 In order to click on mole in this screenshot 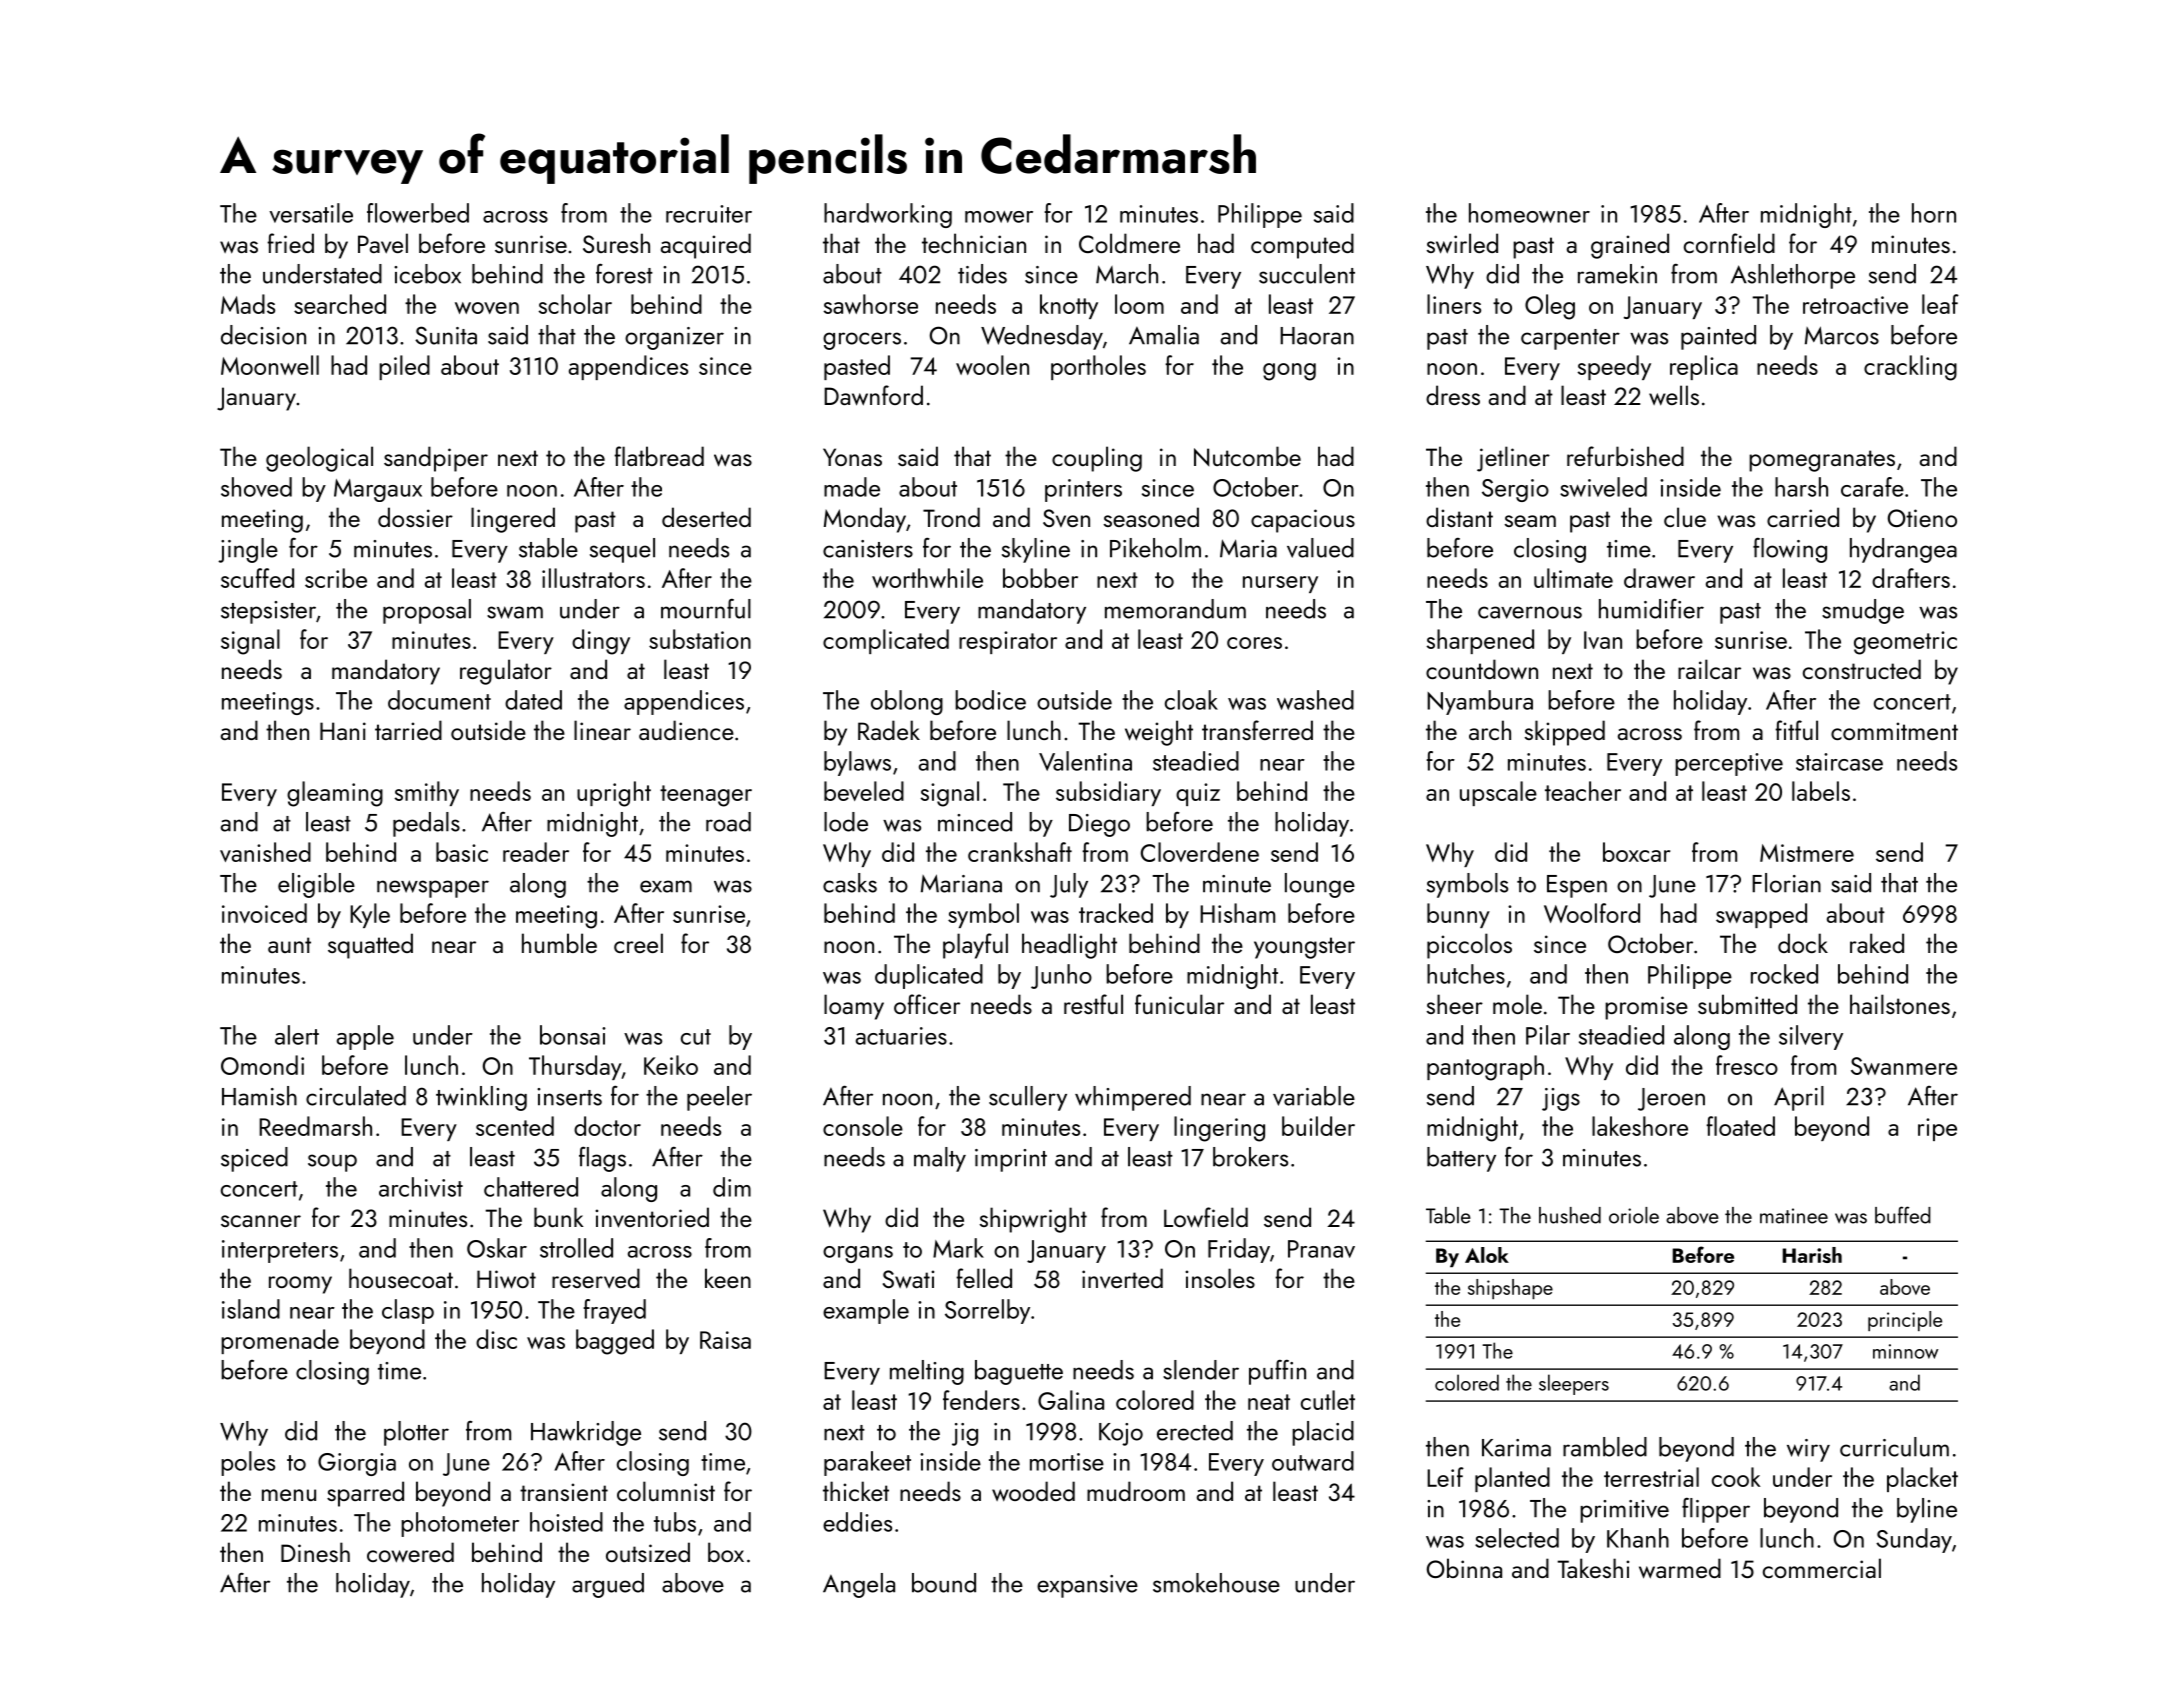, I will do `click(1517, 1004)`.
